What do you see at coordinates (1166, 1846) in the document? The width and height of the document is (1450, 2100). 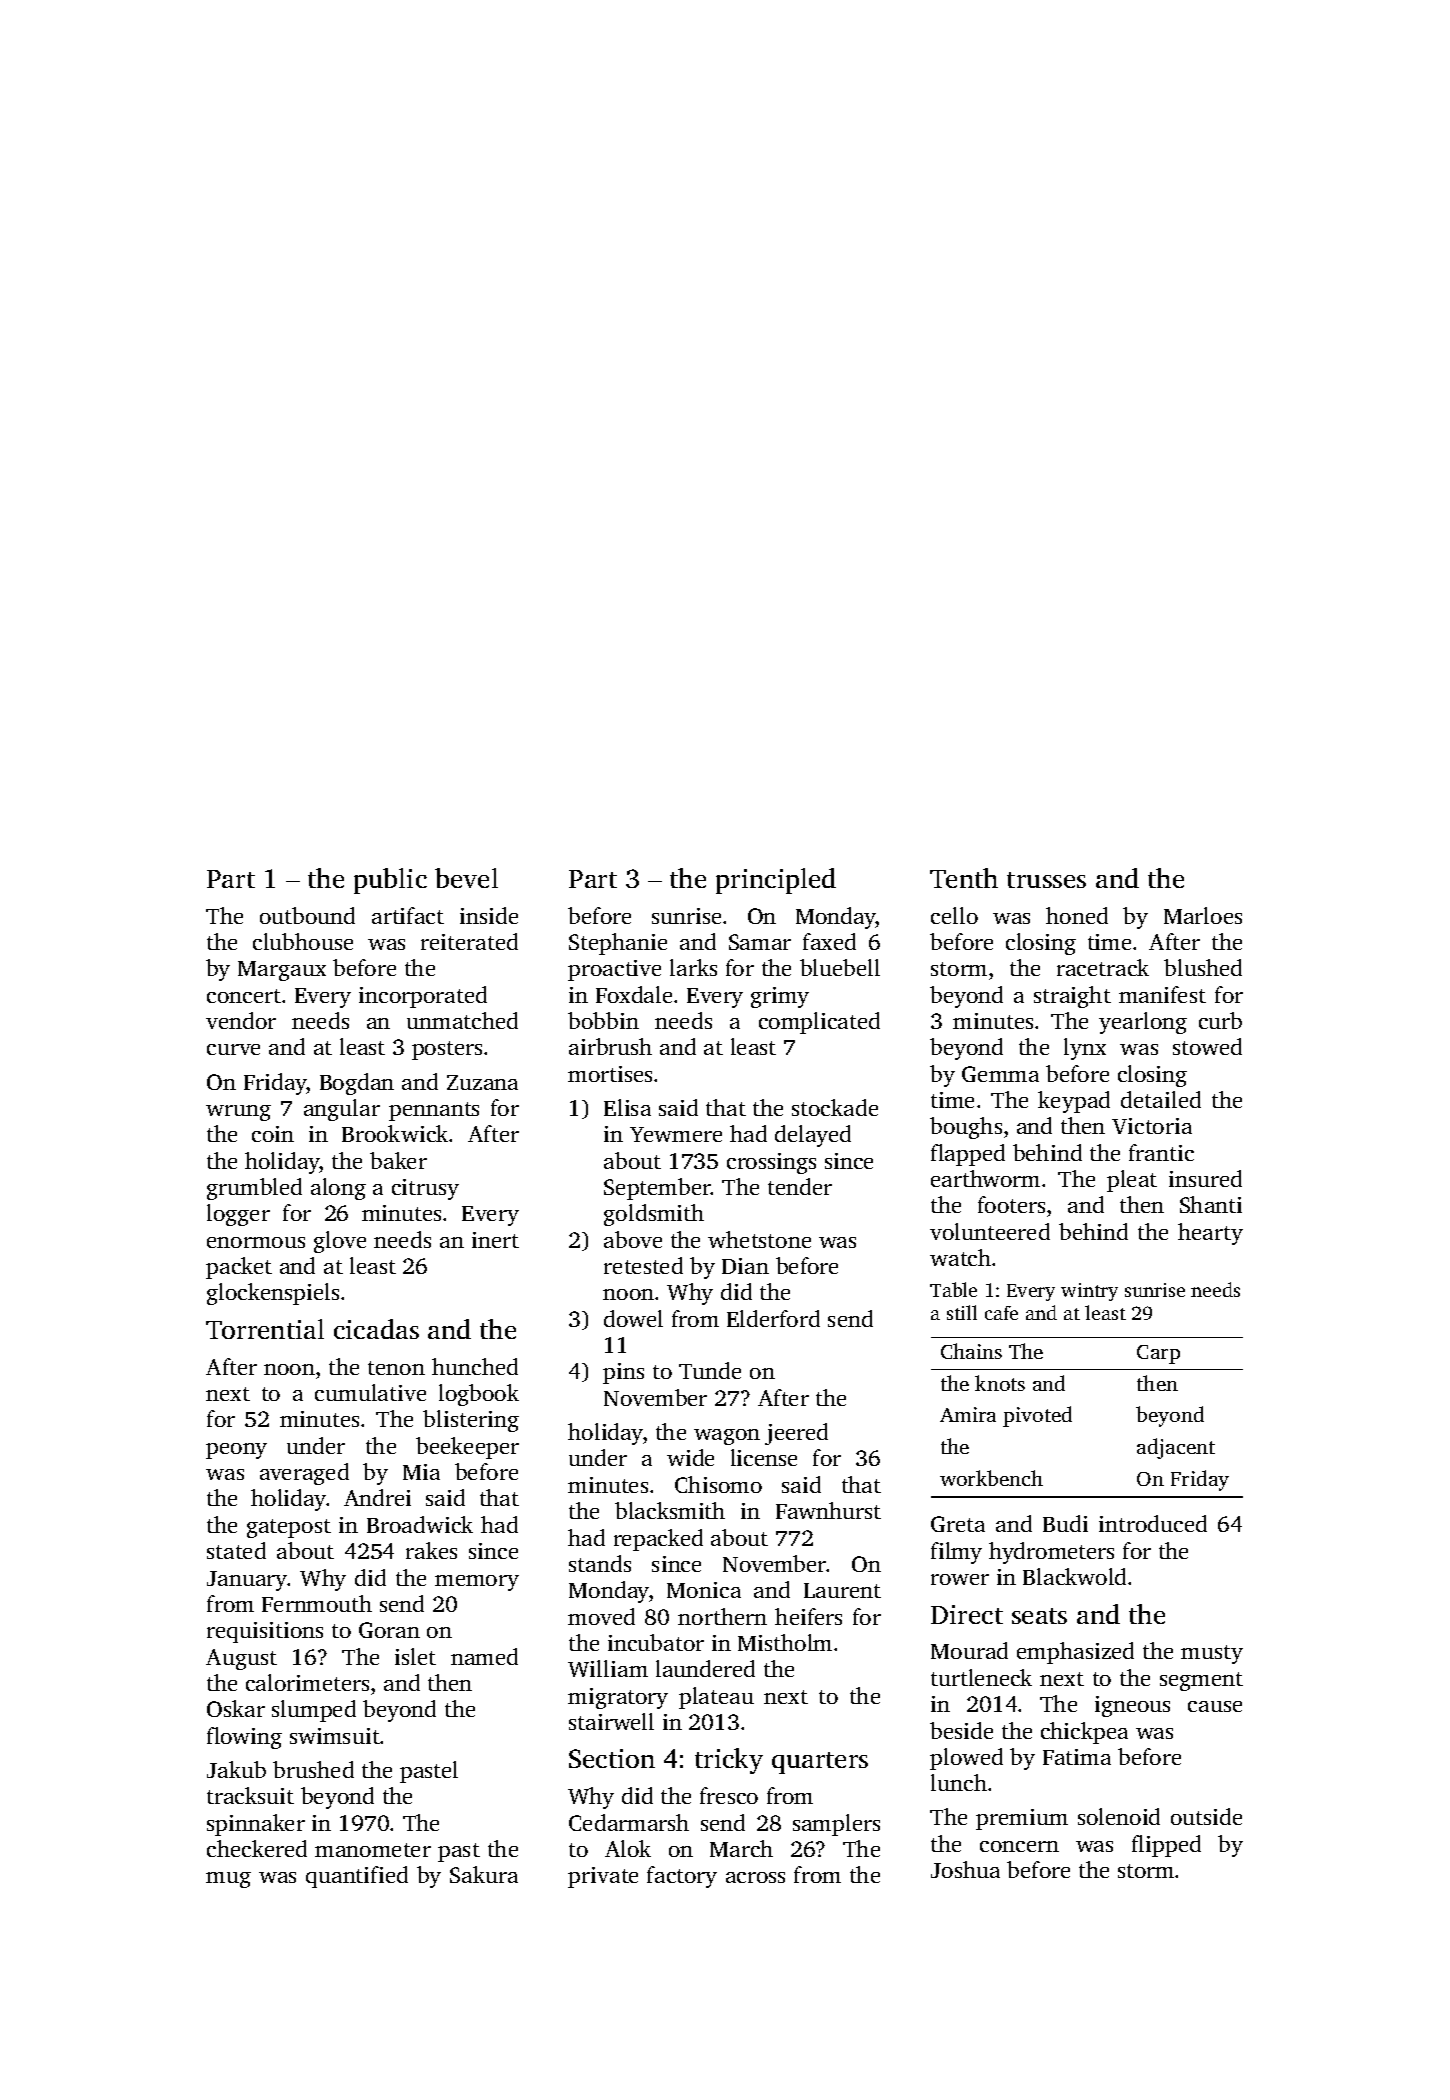 I see `flipped` at bounding box center [1166, 1846].
